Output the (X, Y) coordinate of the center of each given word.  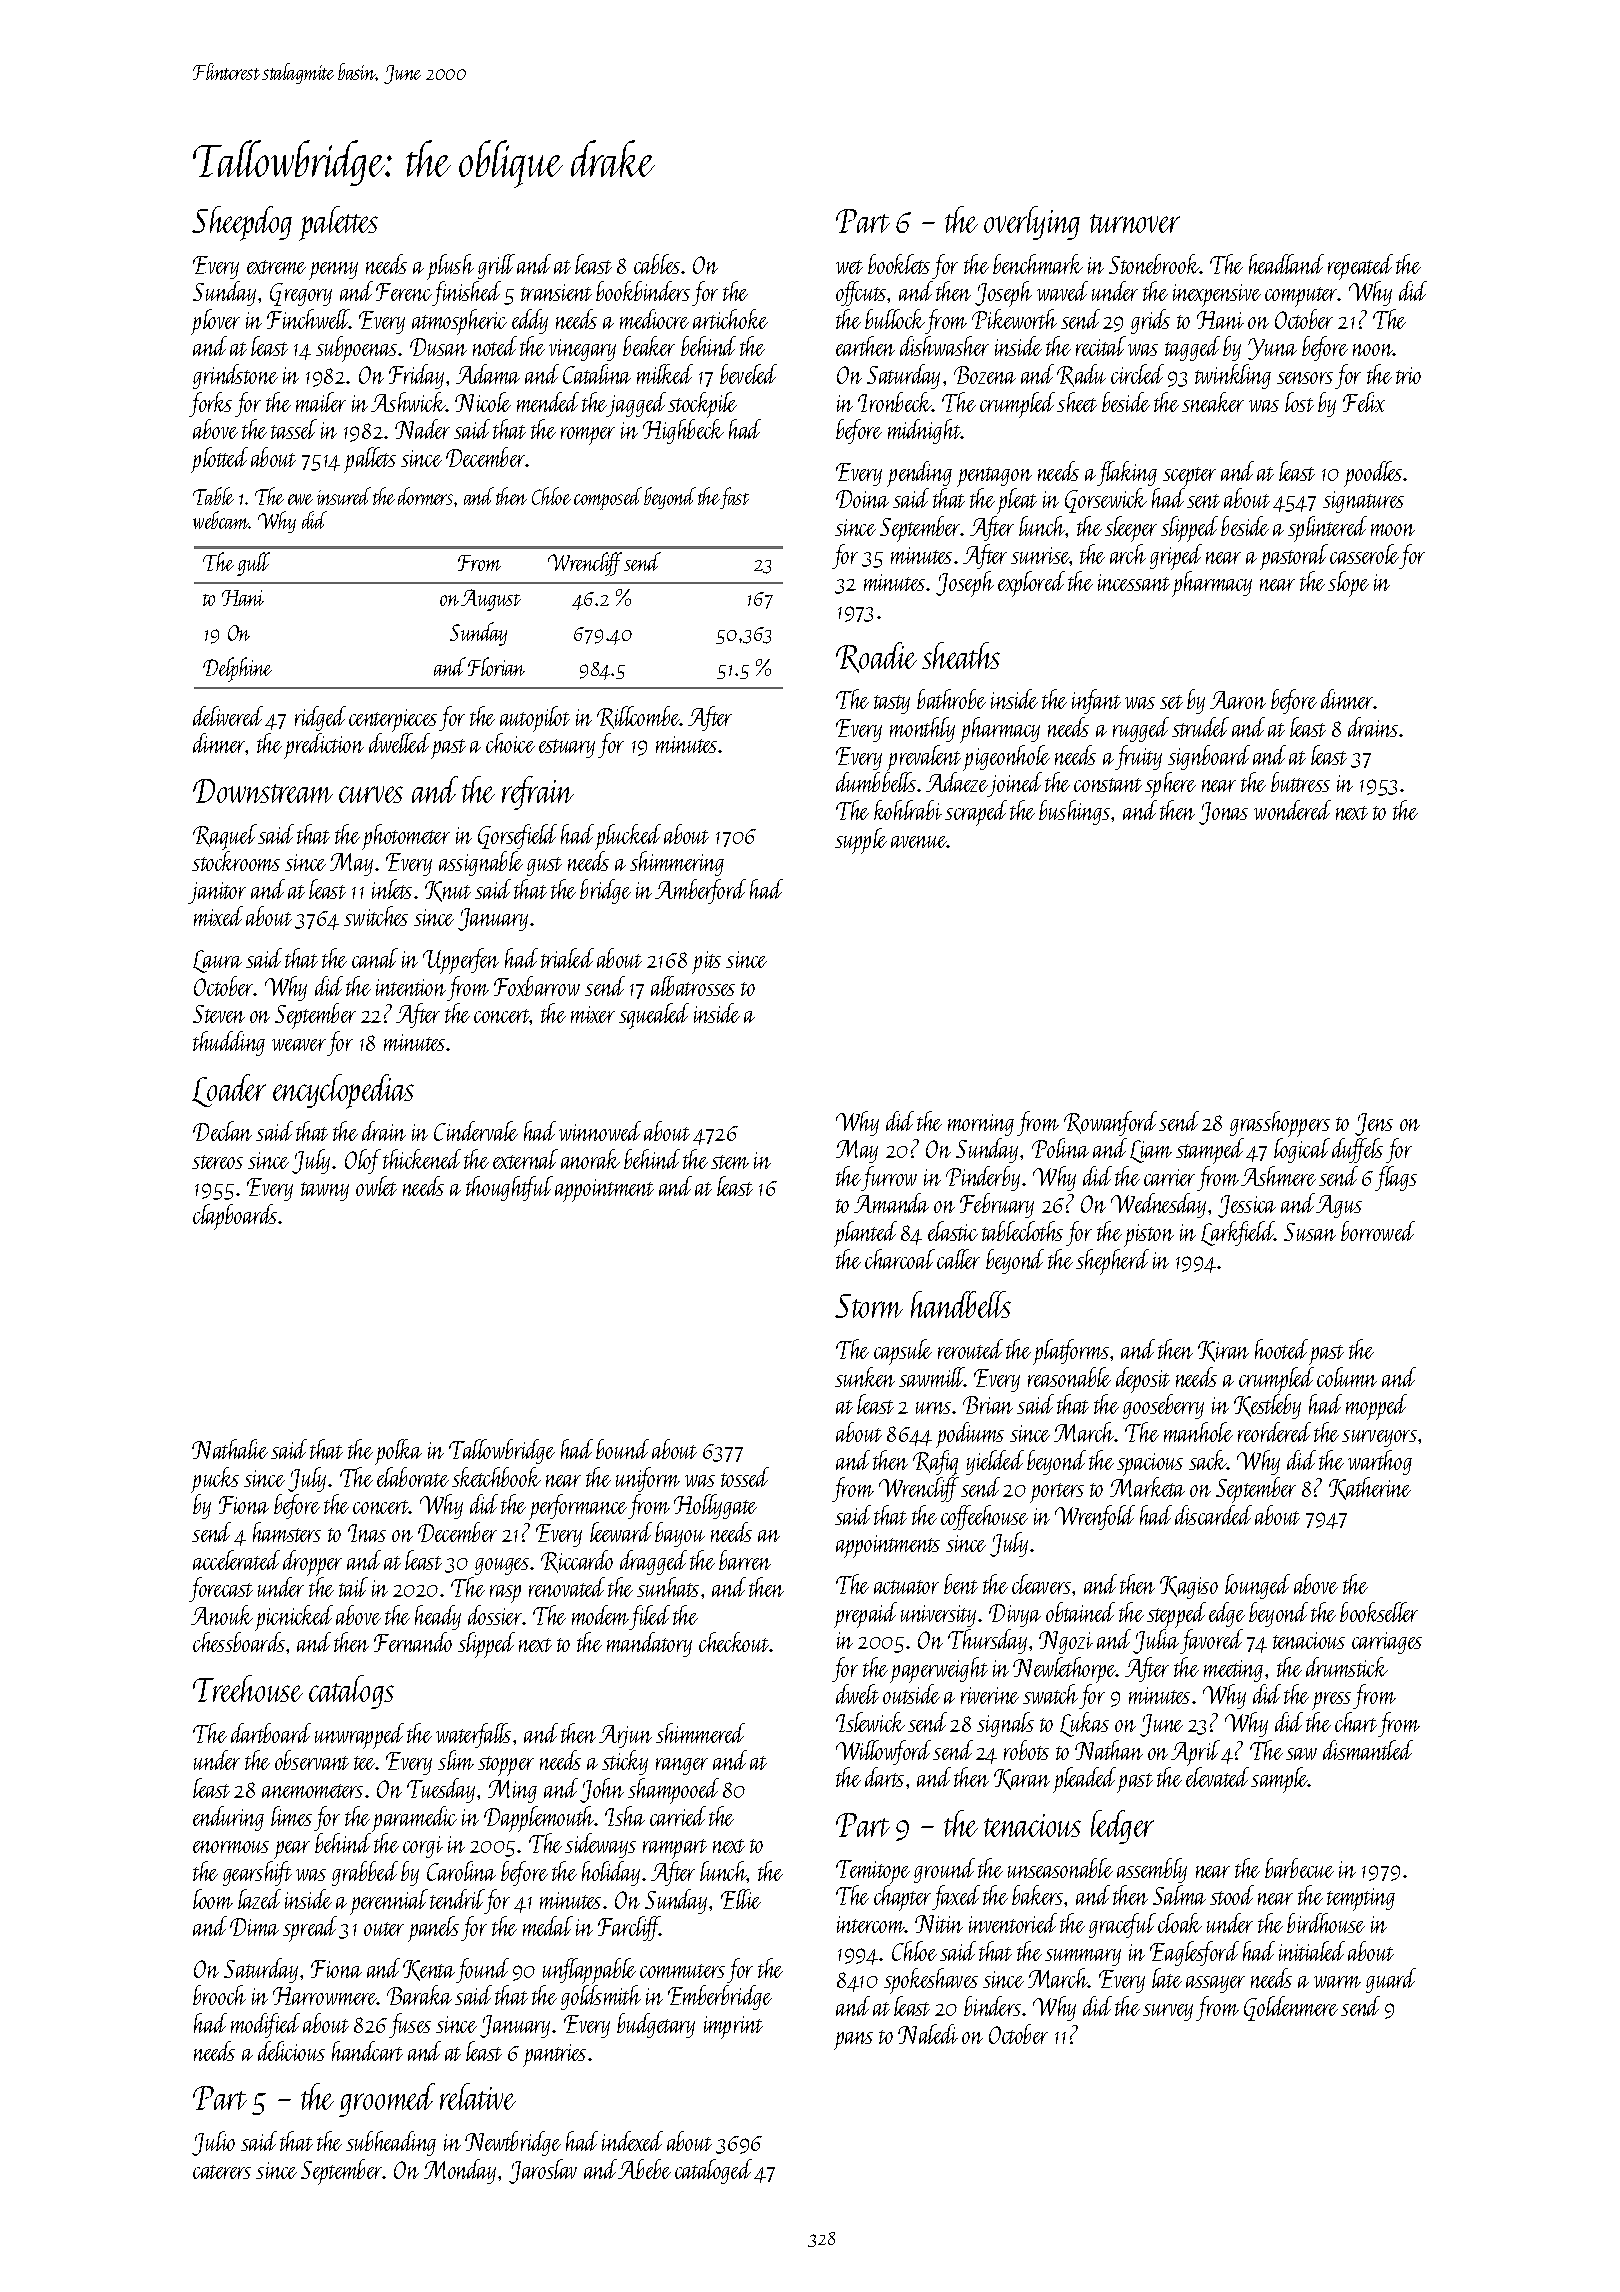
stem (730, 1162)
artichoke (730, 319)
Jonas (1223, 813)
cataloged (713, 2171)
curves (371, 794)
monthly (922, 729)
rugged (1141, 729)
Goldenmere (1291, 2008)
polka (398, 1452)
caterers (222, 2172)
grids (1150, 321)
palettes (338, 223)
